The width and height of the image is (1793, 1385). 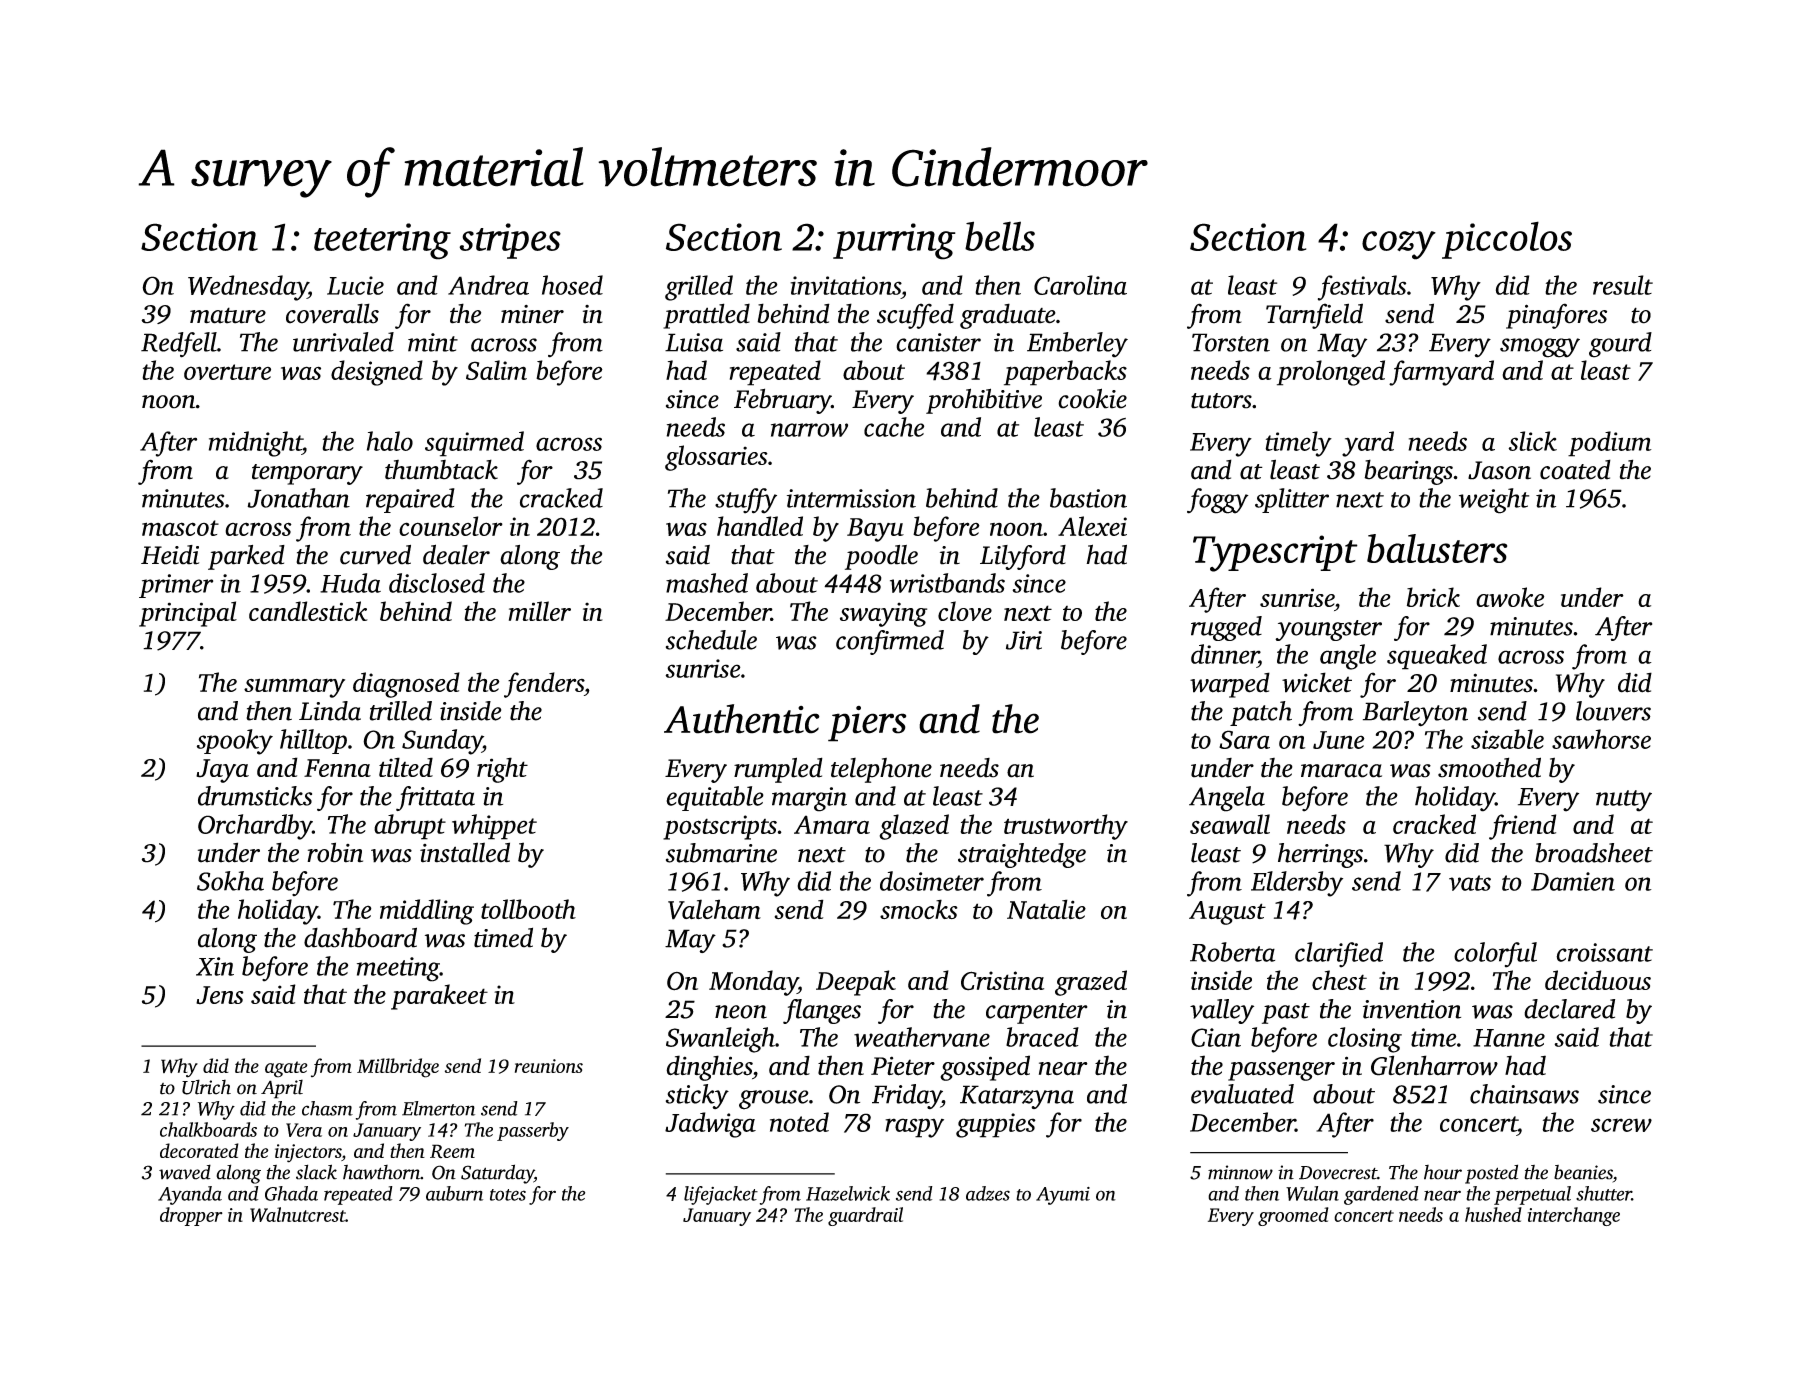 I want to click on Jiri, so click(x=1024, y=640).
